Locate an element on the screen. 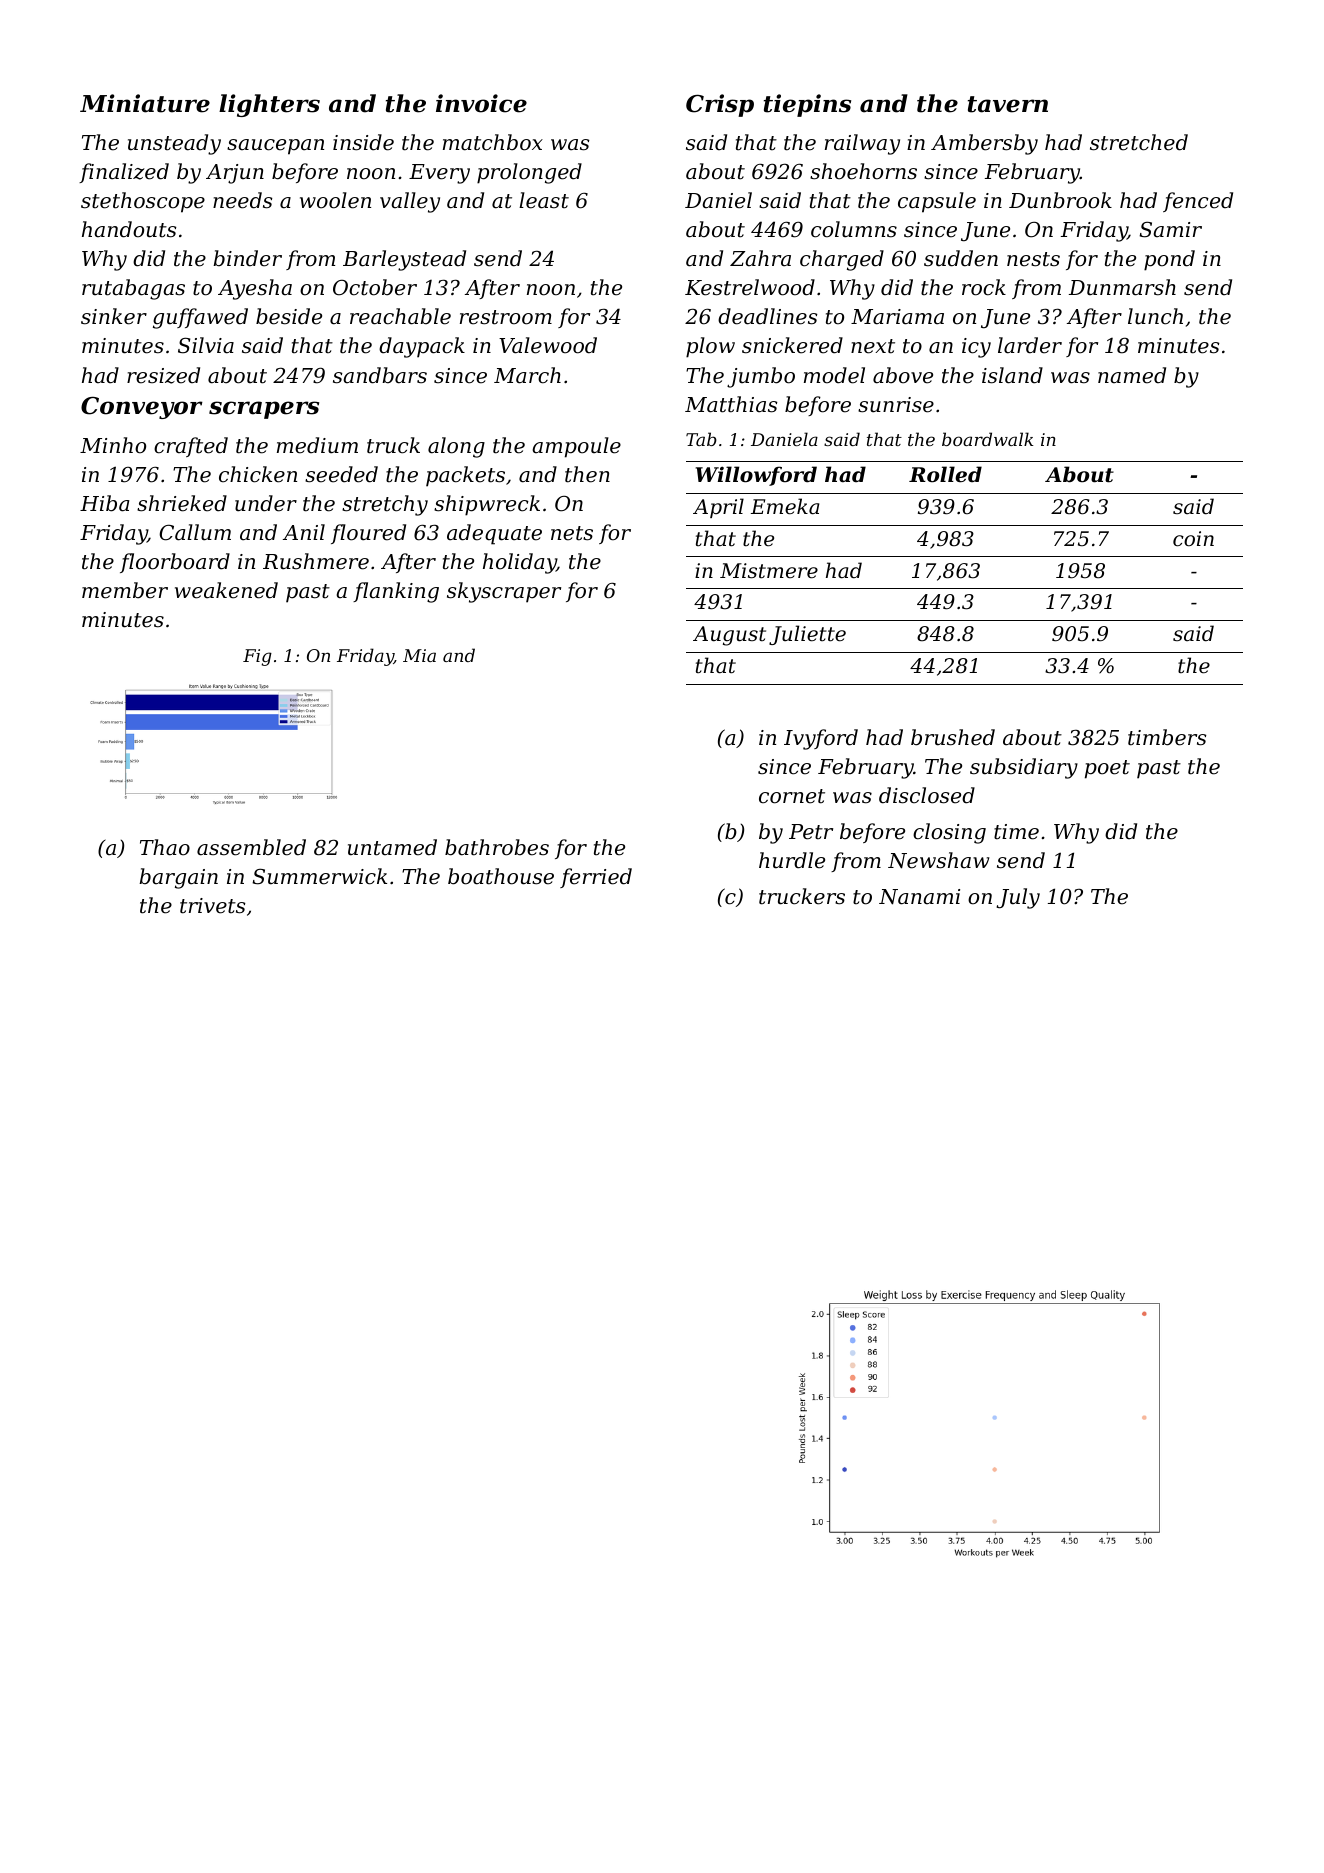  Callum is located at coordinates (195, 532).
